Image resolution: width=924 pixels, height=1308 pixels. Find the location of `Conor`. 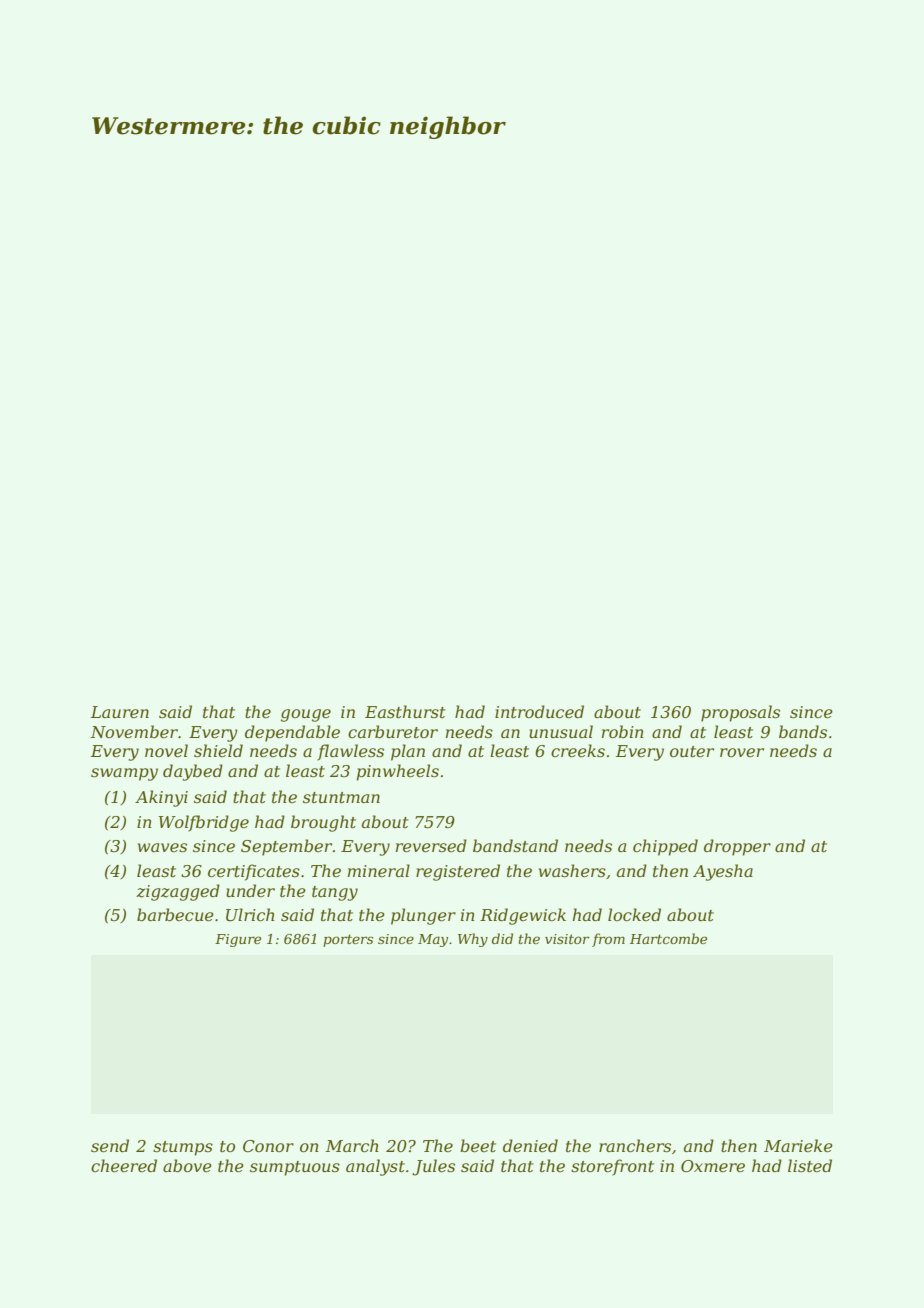

Conor is located at coordinates (268, 1146).
